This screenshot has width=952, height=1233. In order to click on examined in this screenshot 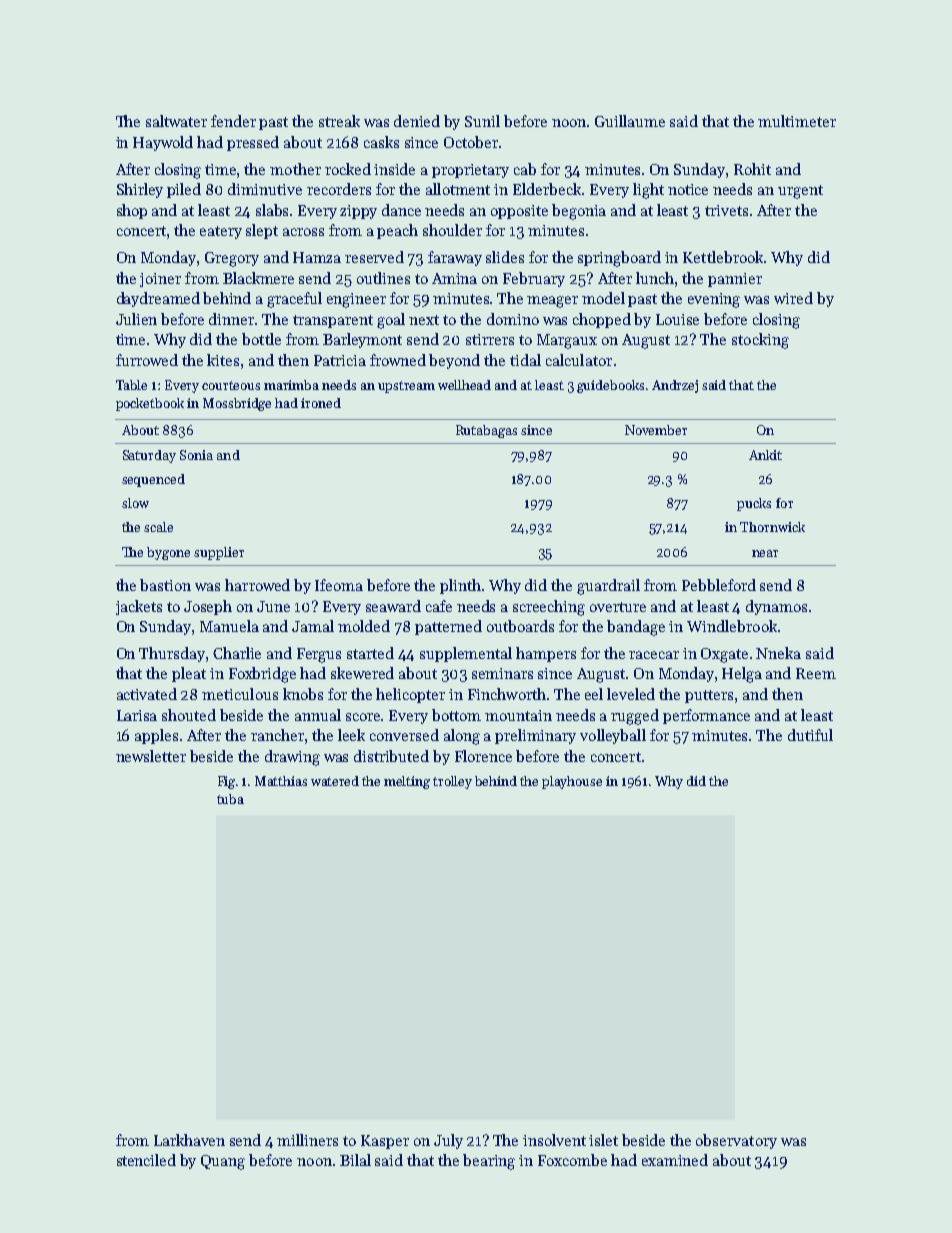, I will do `click(675, 1160)`.
